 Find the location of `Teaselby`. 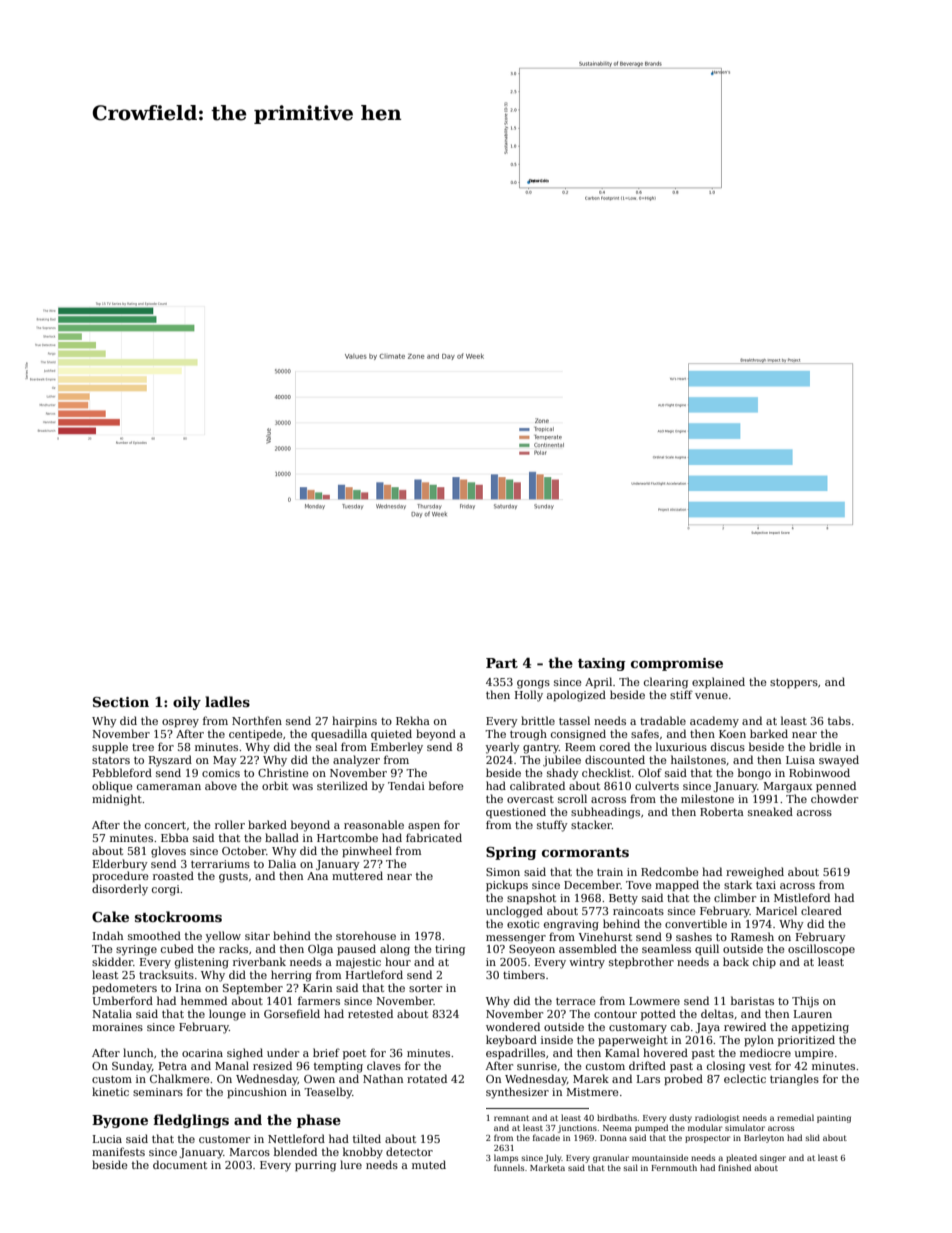

Teaselby is located at coordinates (328, 1093).
